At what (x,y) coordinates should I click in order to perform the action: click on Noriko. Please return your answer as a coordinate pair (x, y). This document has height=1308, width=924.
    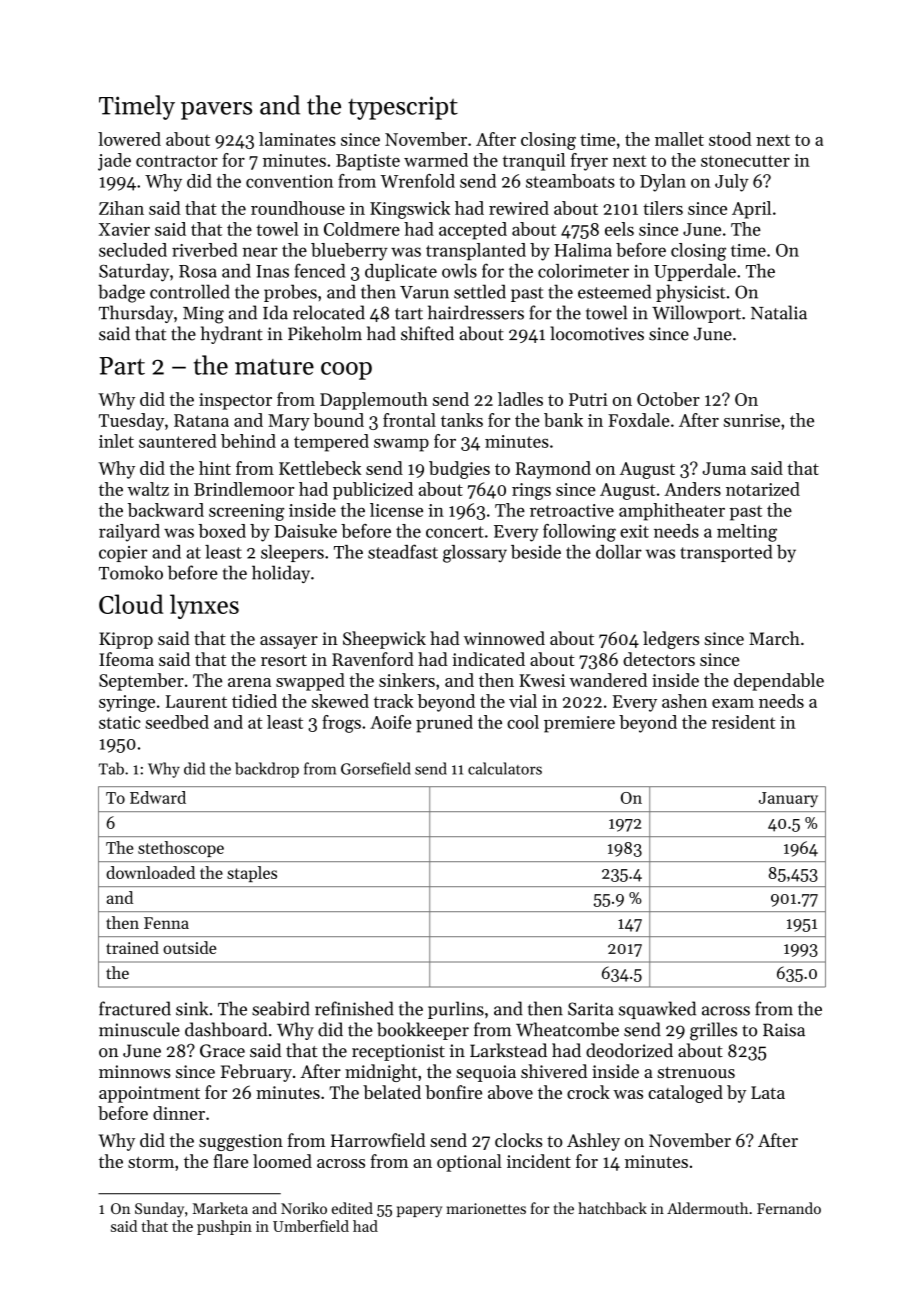
    Looking at the image, I should click on (304, 1208).
